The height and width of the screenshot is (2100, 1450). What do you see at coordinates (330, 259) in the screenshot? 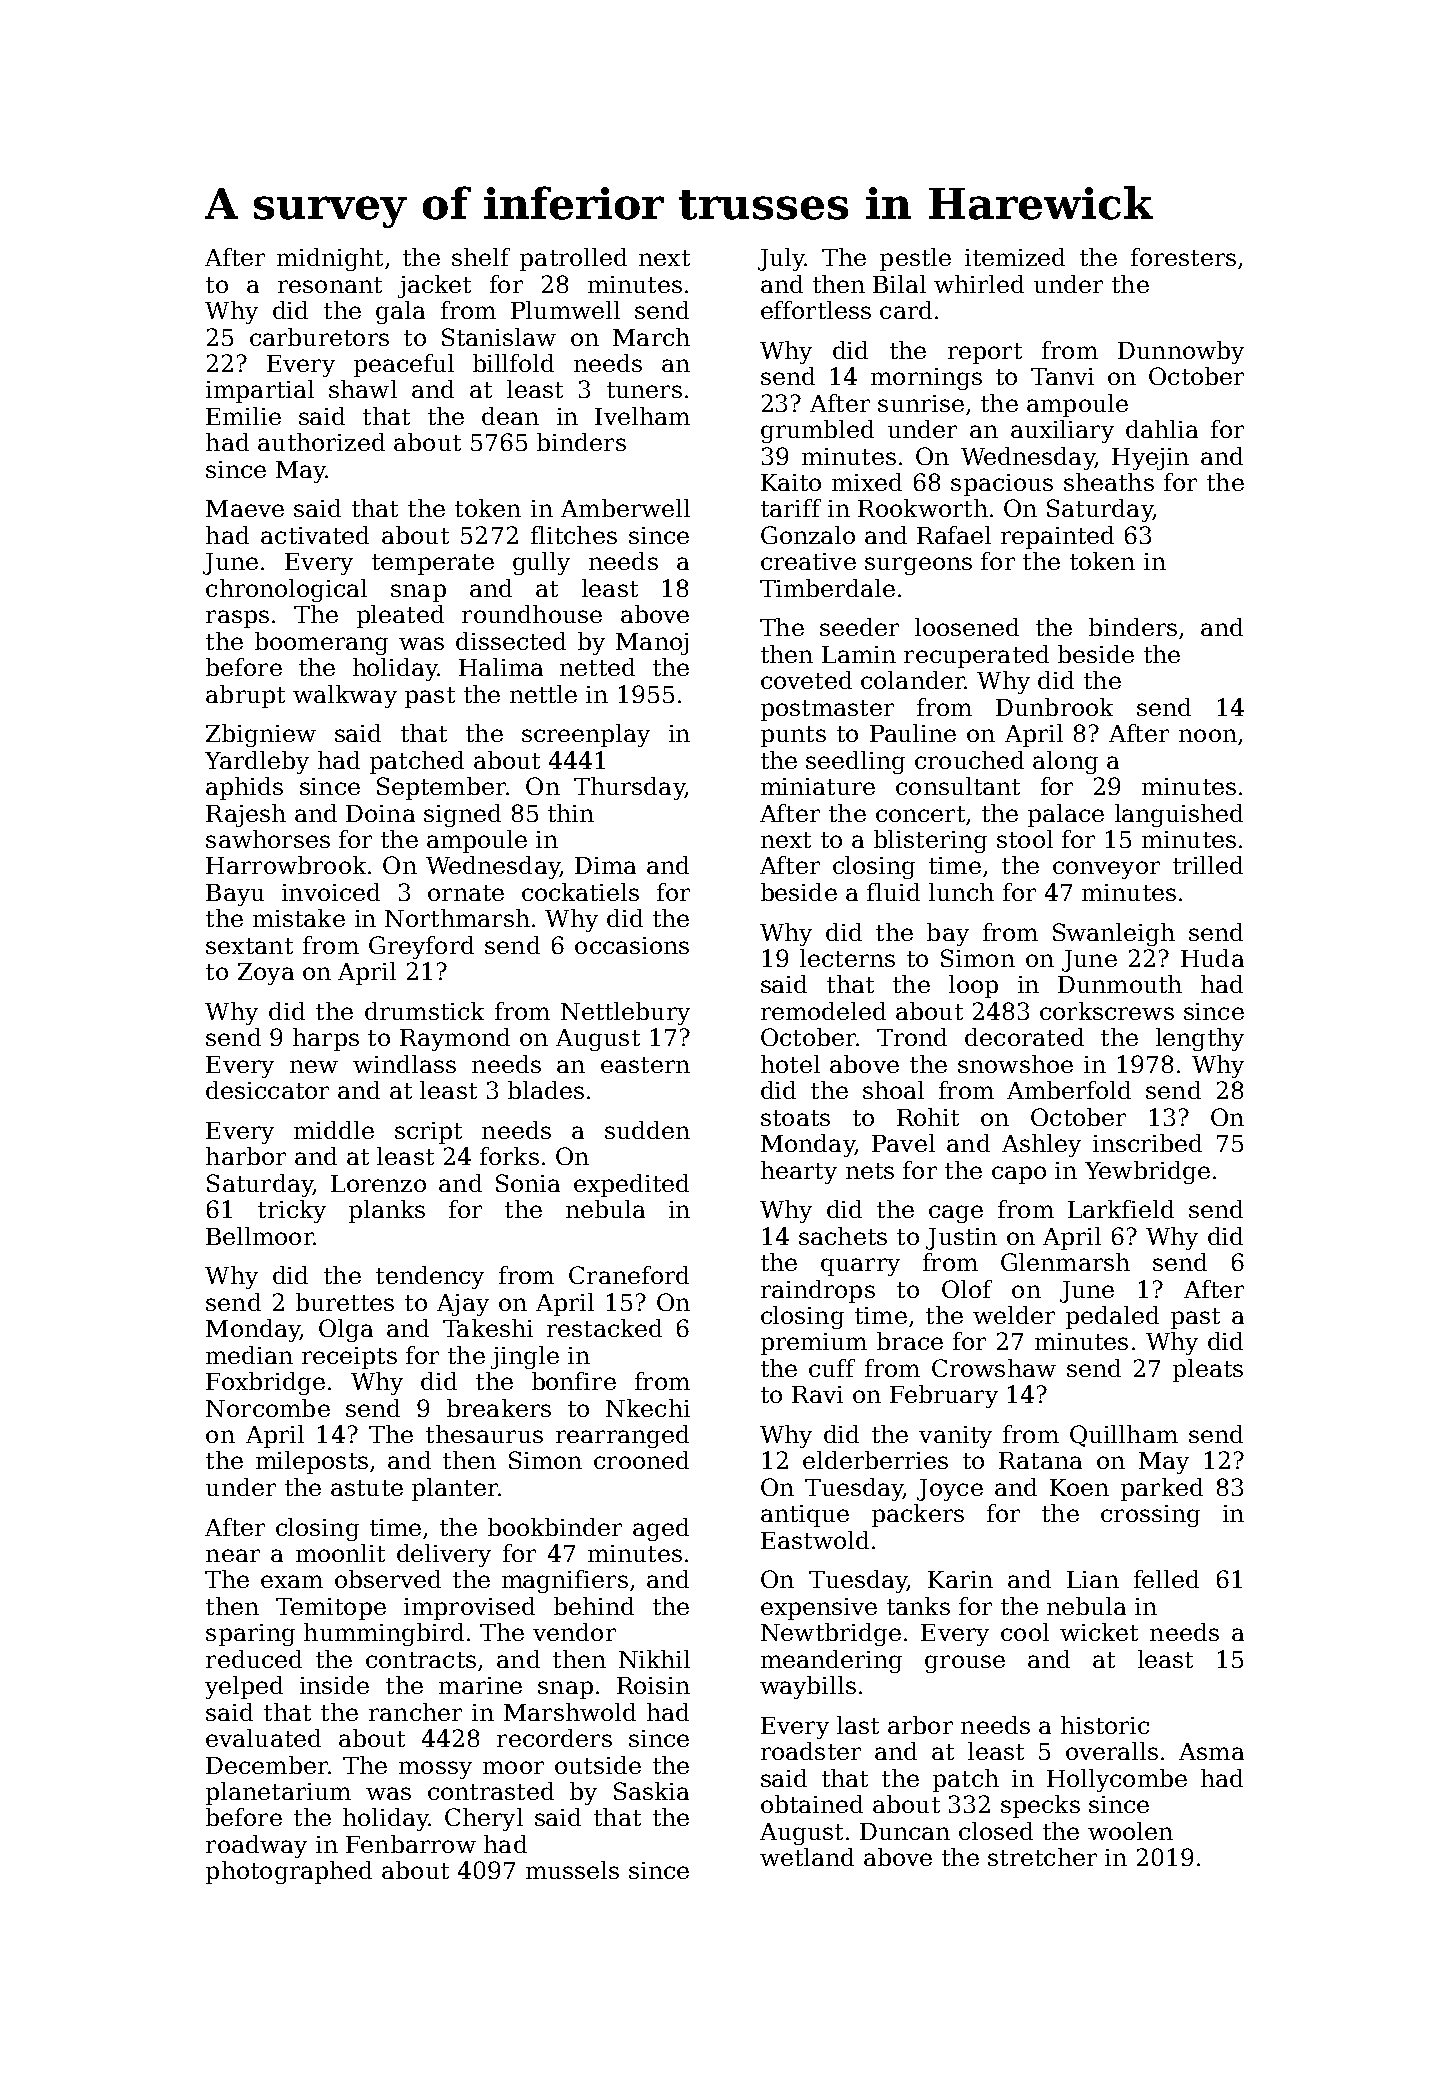
I see `midnight` at bounding box center [330, 259].
